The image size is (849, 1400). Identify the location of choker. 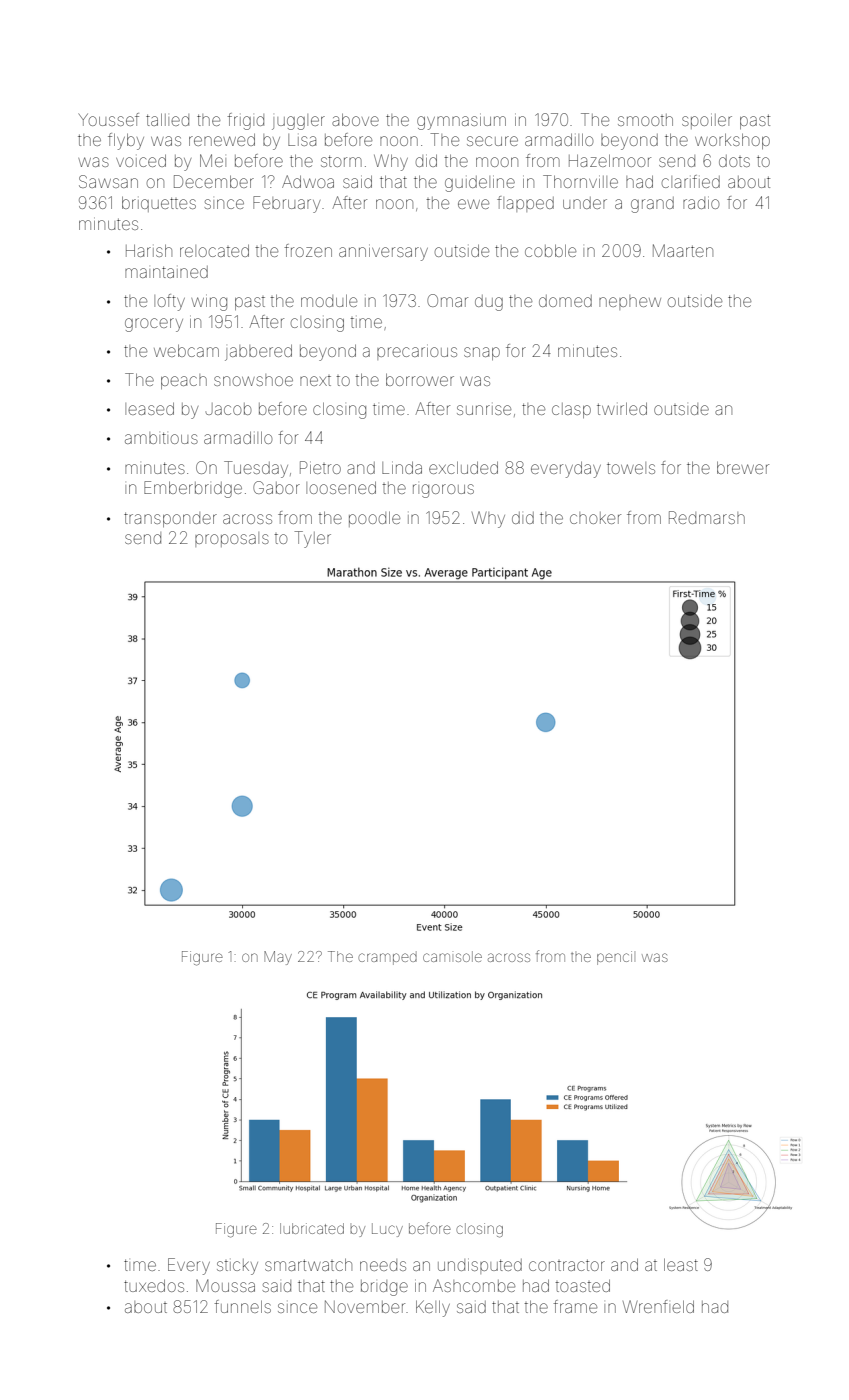
(595, 518).
